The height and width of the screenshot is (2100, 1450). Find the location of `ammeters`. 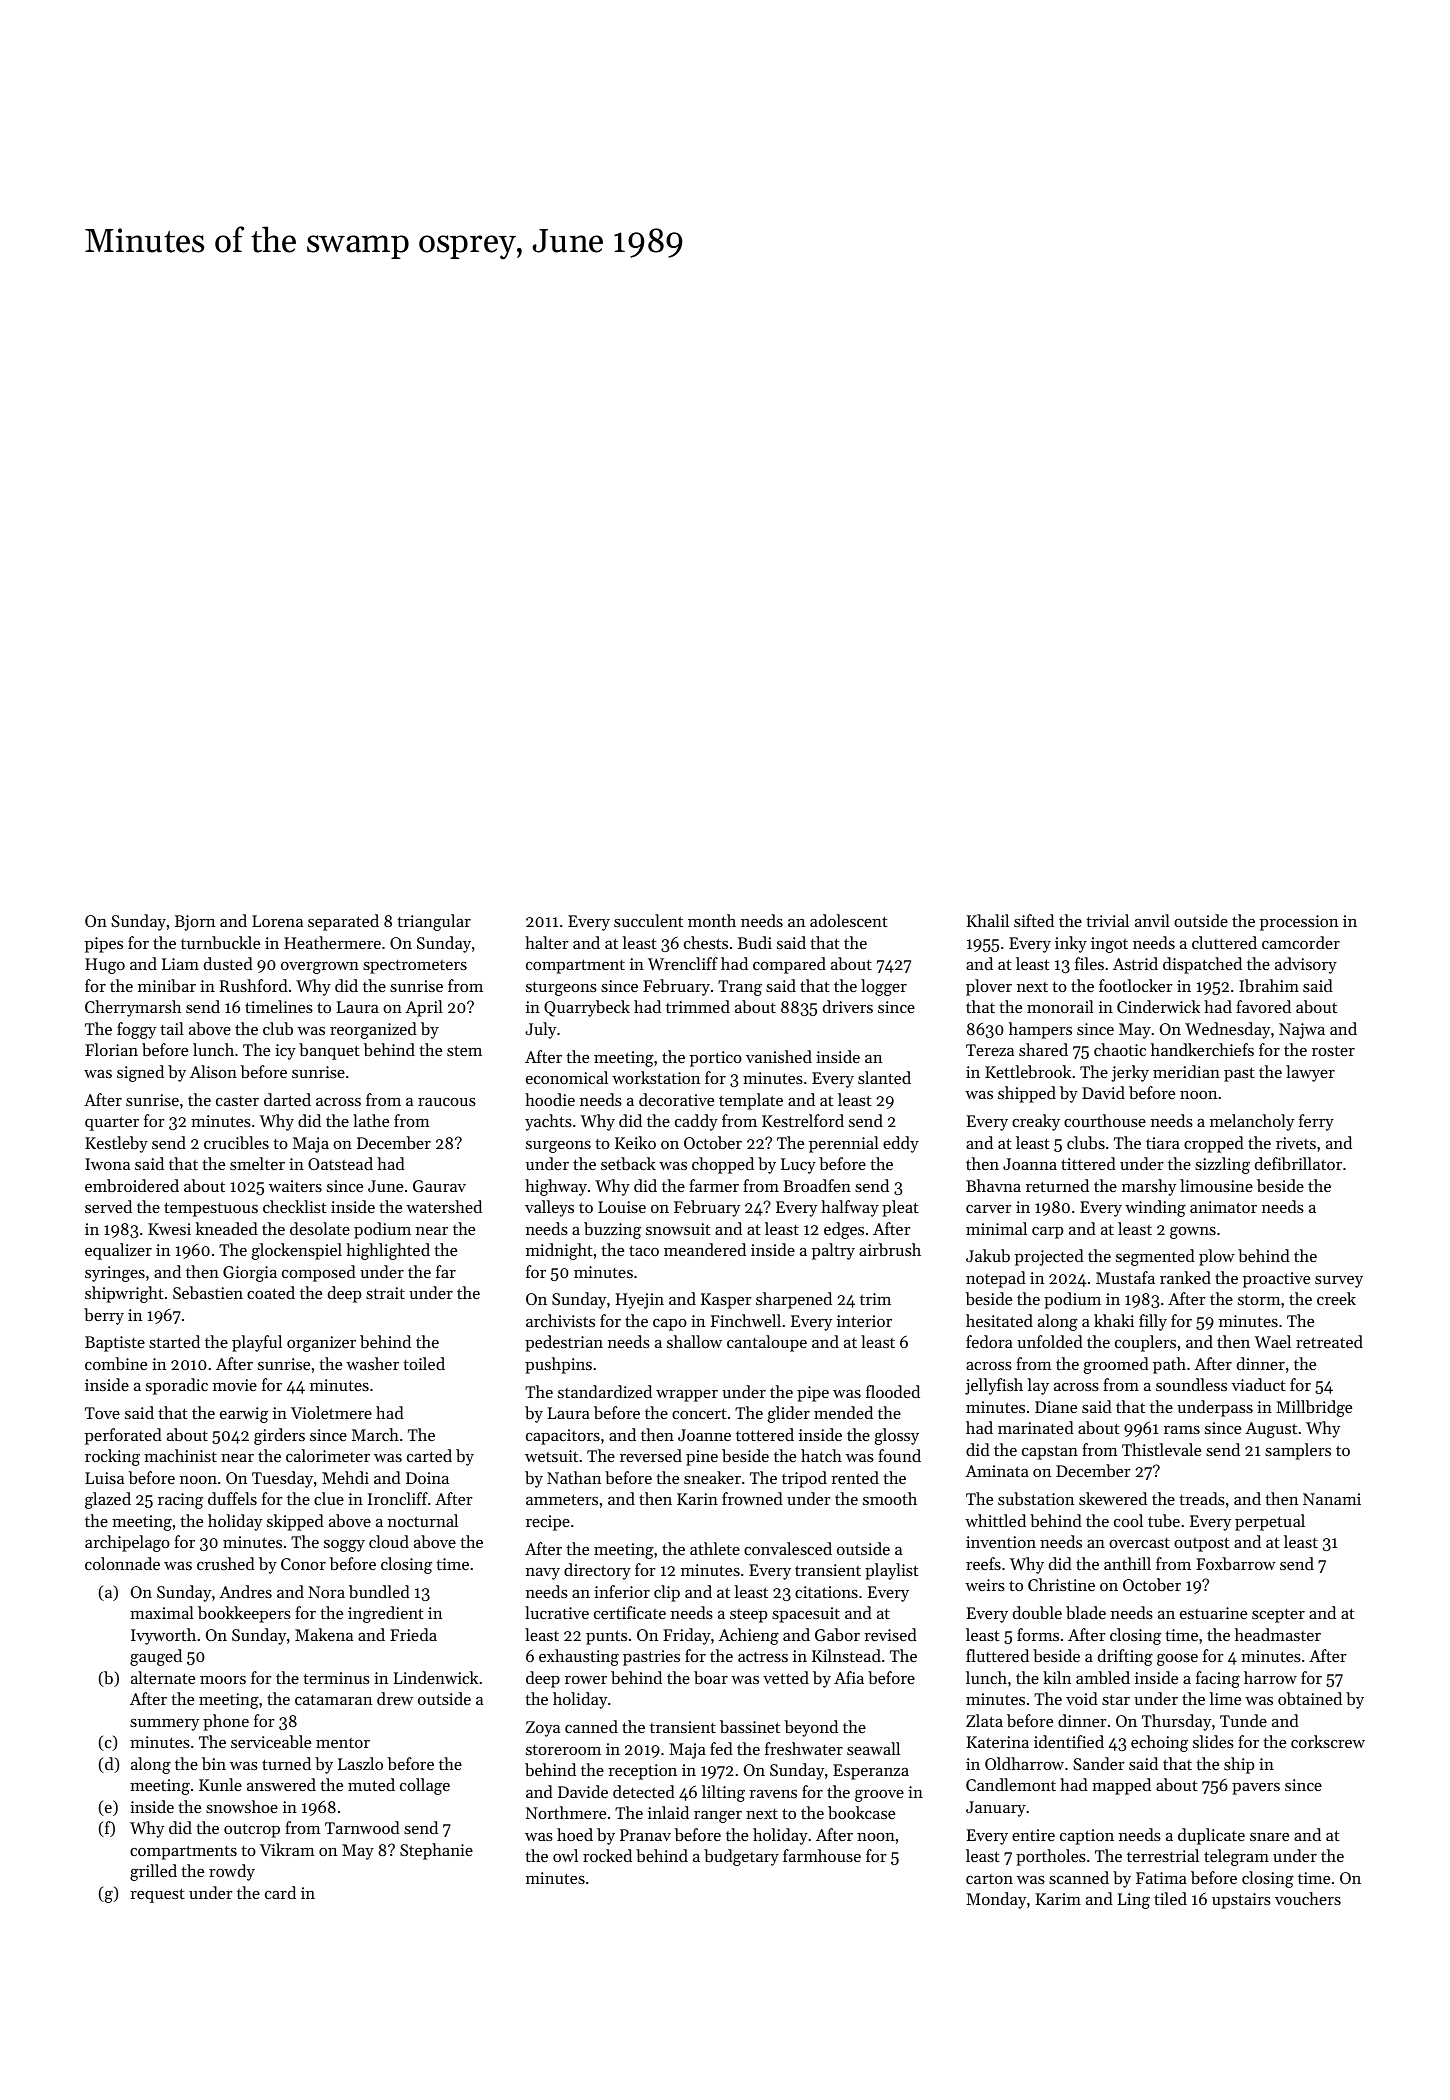

ammeters is located at coordinates (562, 1499).
